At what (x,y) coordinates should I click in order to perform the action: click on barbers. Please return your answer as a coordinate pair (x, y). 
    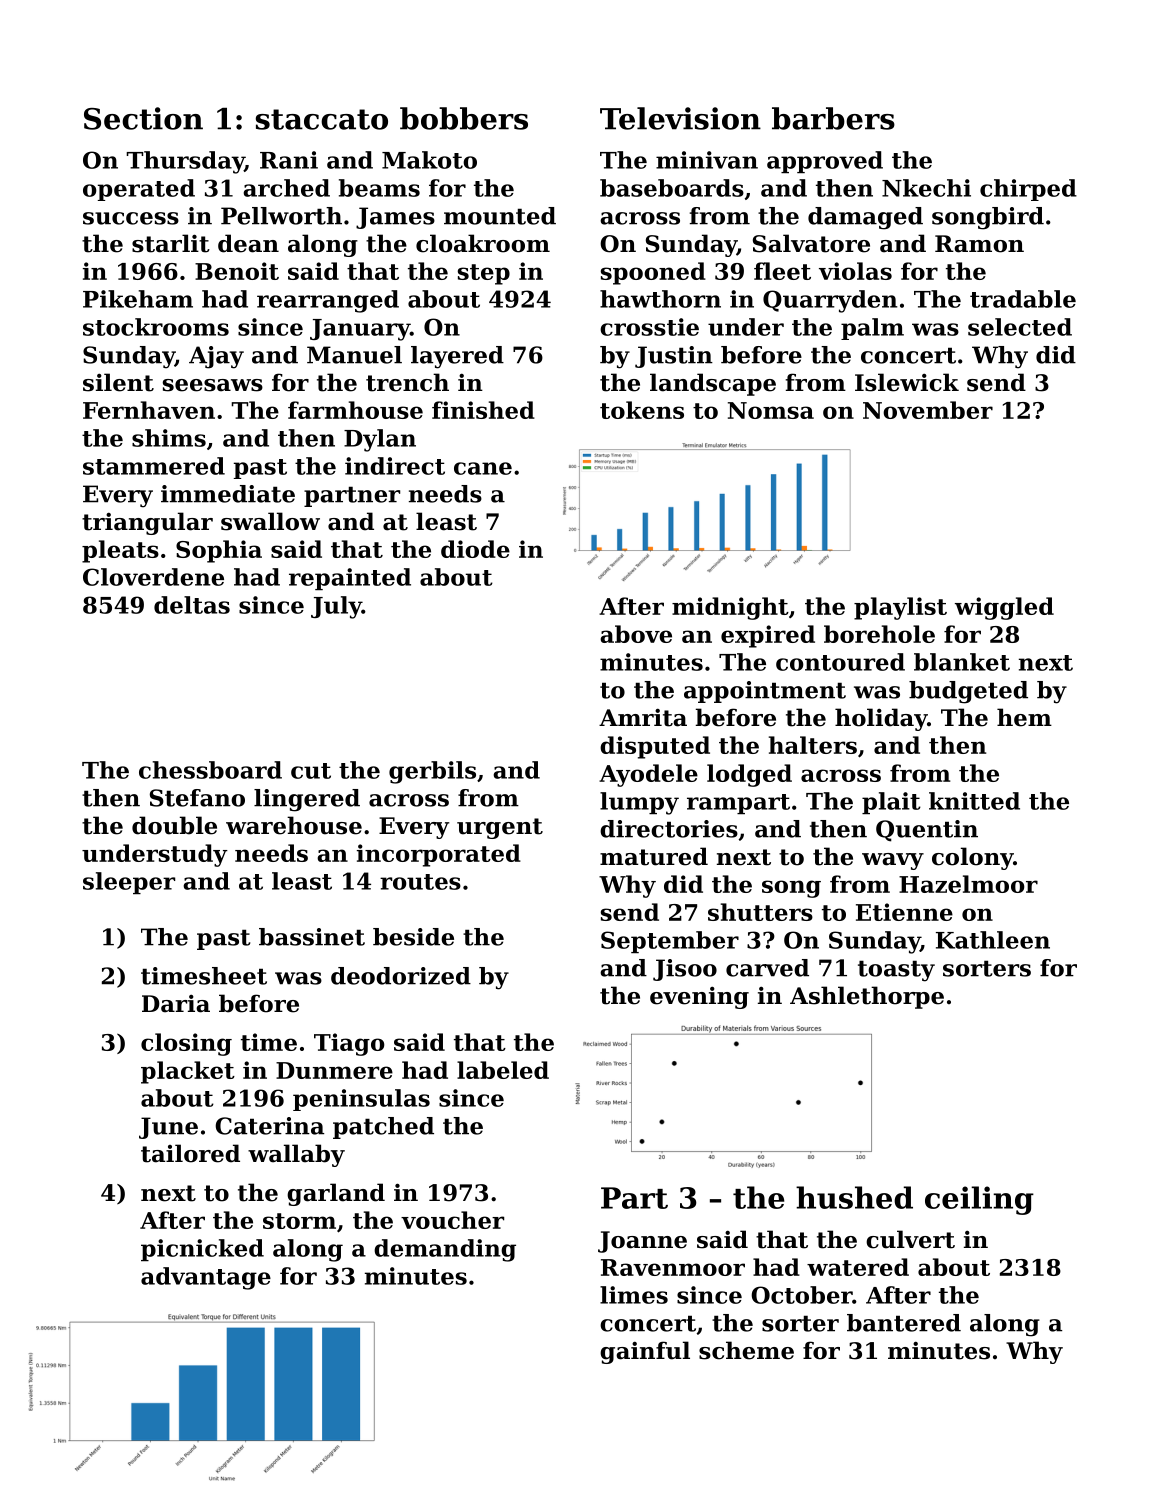
    Looking at the image, I should click on (833, 118).
